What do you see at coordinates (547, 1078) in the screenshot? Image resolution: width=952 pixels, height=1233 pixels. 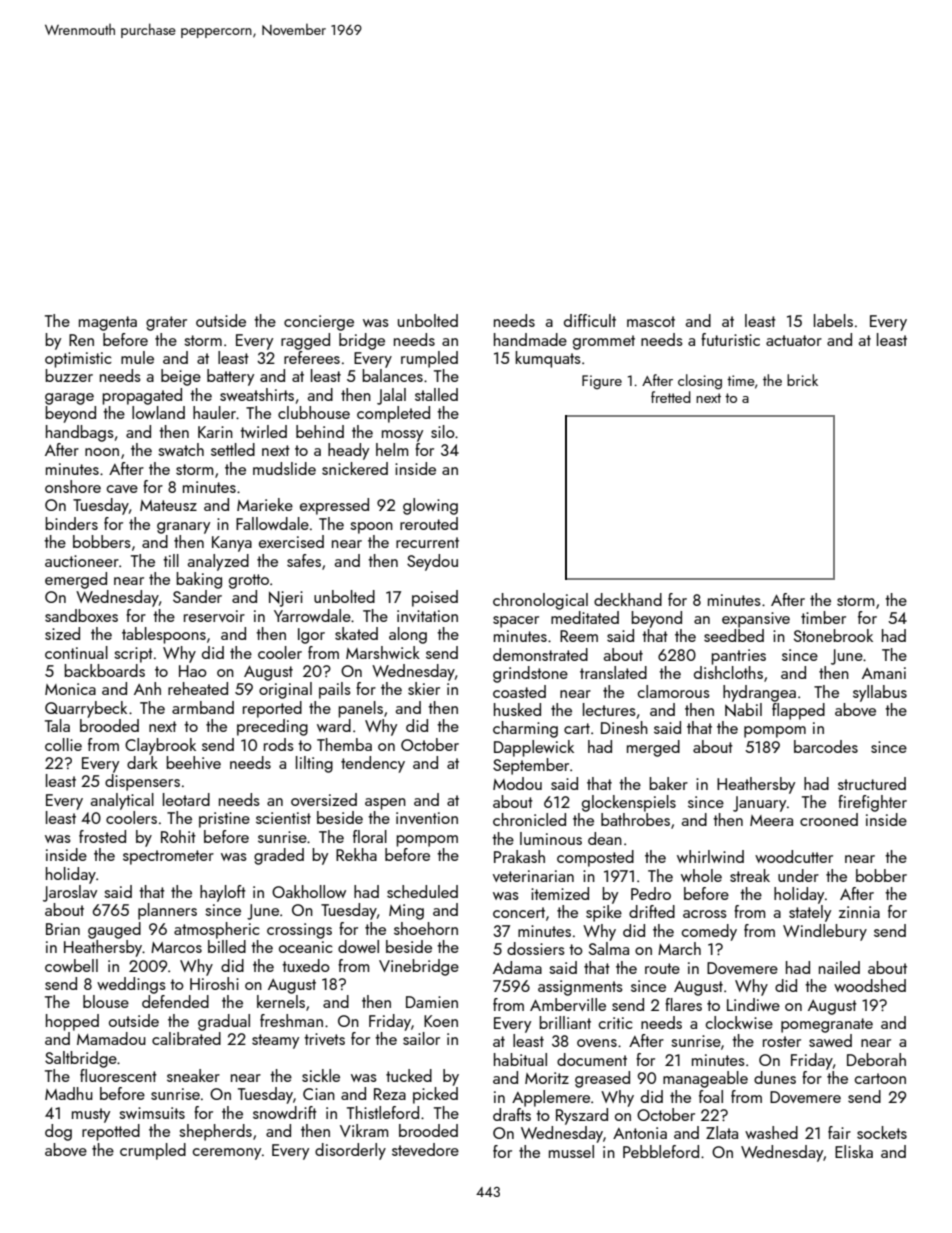 I see `Moritz` at bounding box center [547, 1078].
